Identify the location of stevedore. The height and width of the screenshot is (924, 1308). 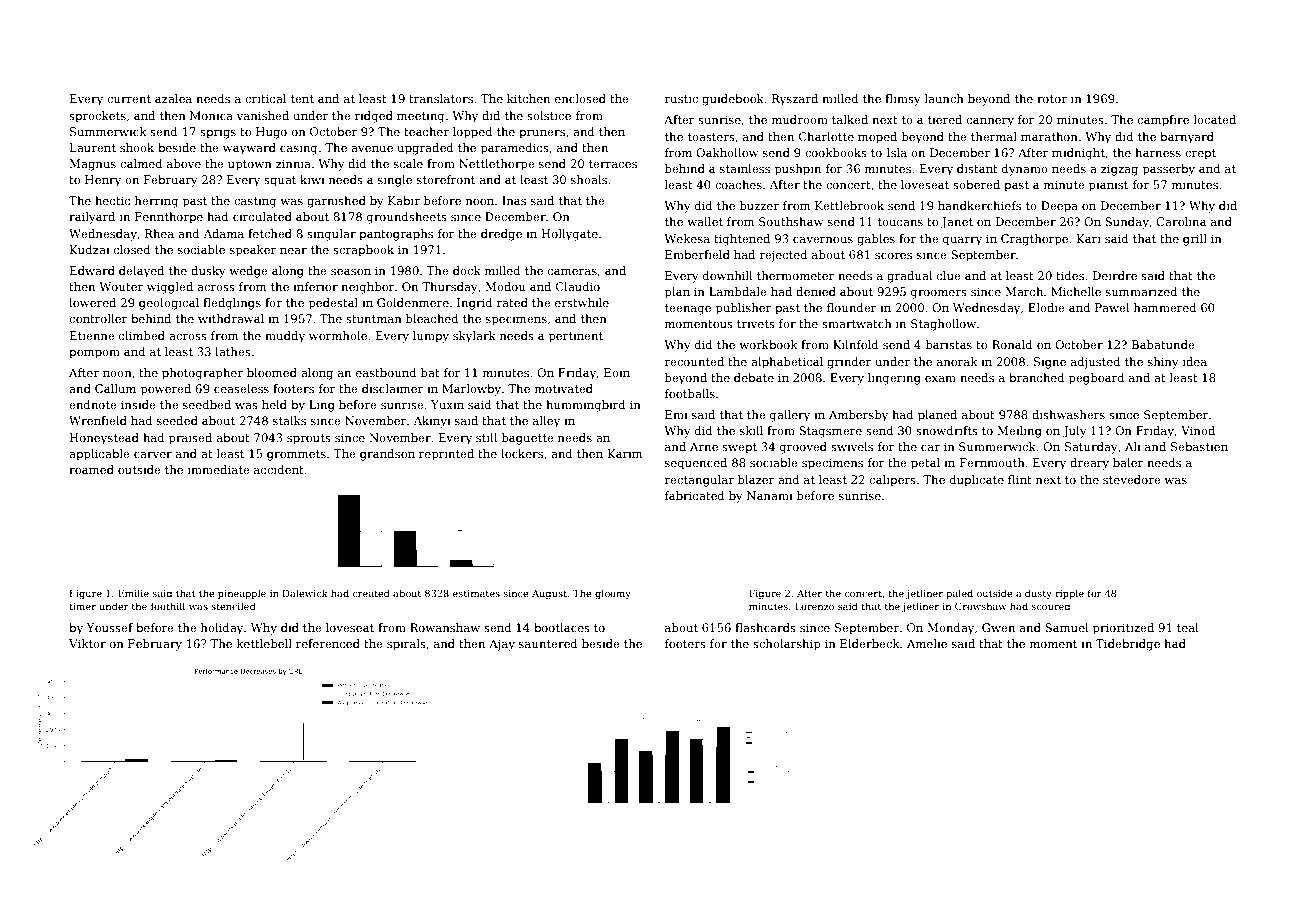
(1132, 479).
